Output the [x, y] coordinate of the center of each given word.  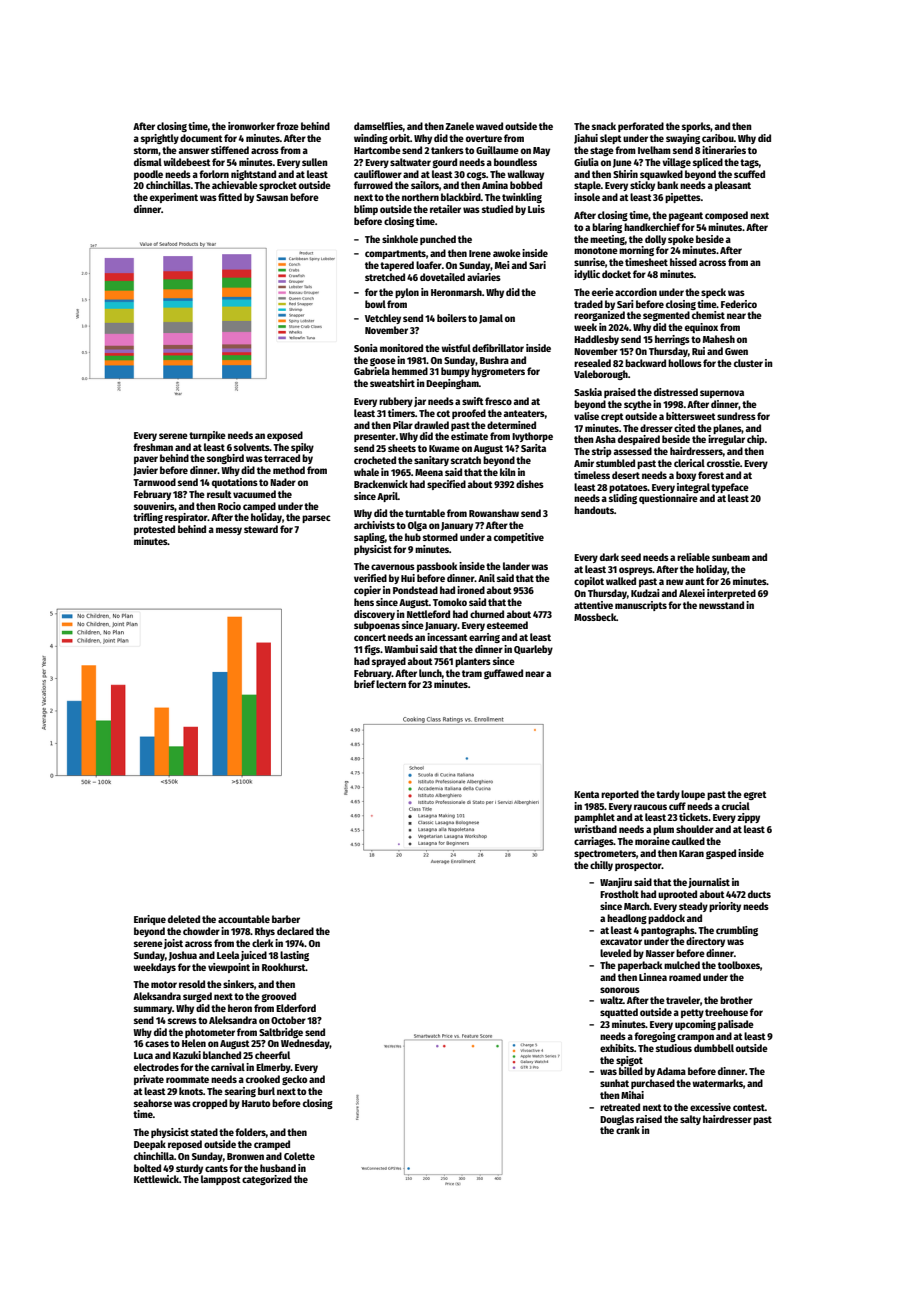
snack [604, 126]
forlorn [214, 174]
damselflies [378, 126]
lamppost [221, 1180]
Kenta [586, 794]
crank [628, 1130]
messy [229, 531]
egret [755, 795]
